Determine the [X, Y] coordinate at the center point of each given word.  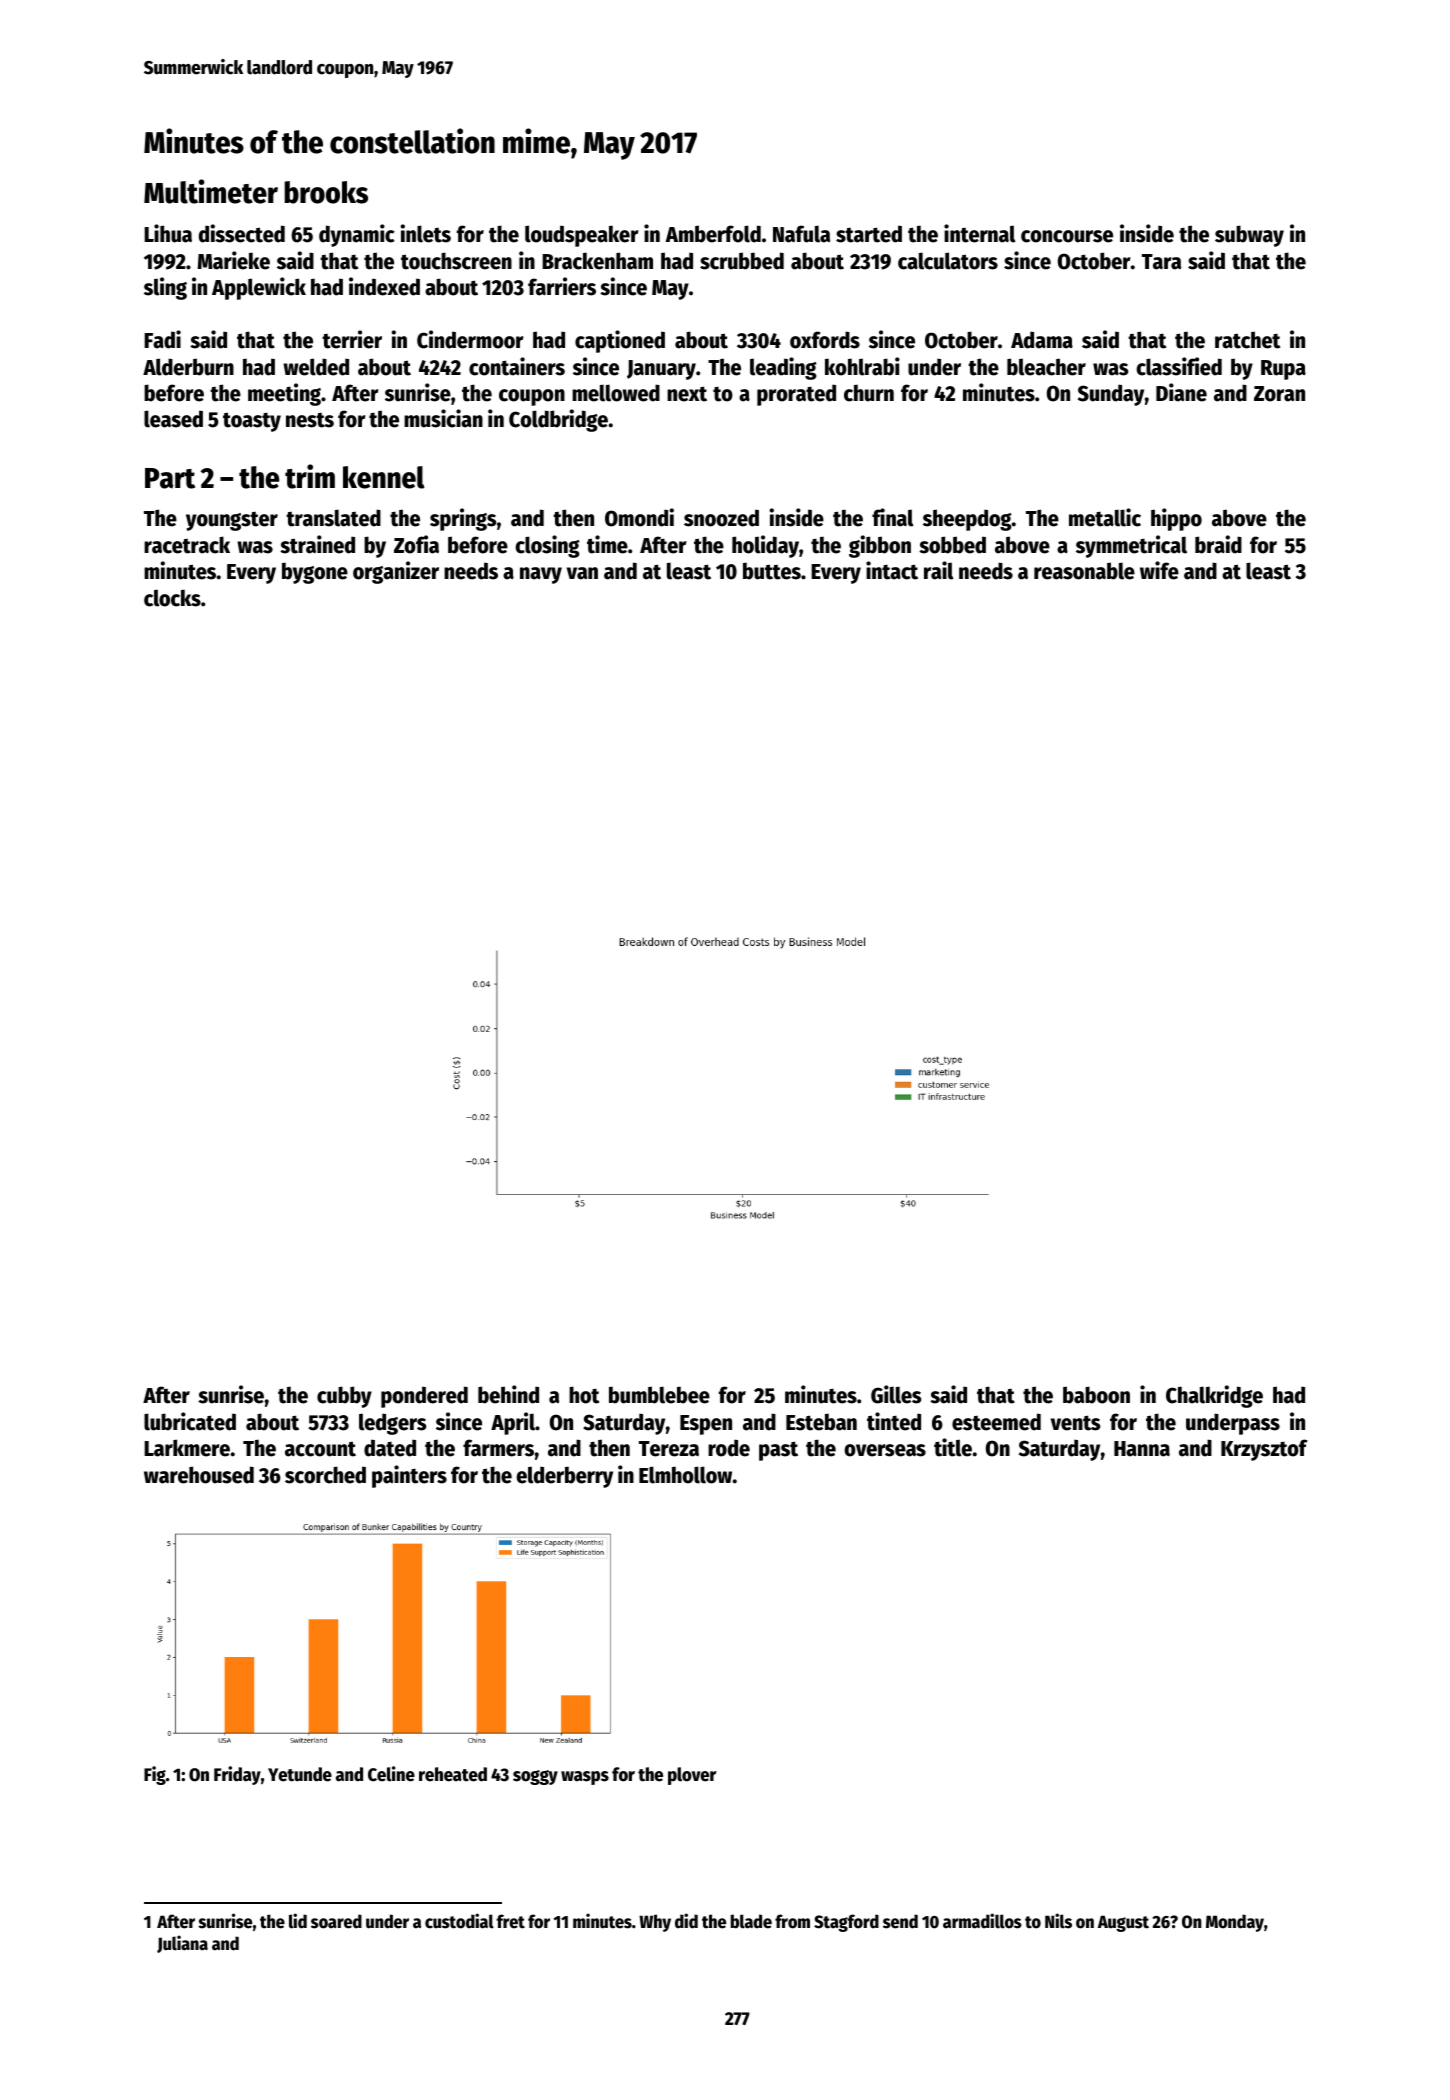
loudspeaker [581, 236]
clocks [172, 598]
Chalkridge [1214, 1396]
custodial [459, 1921]
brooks [326, 192]
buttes [772, 571]
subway [1249, 236]
